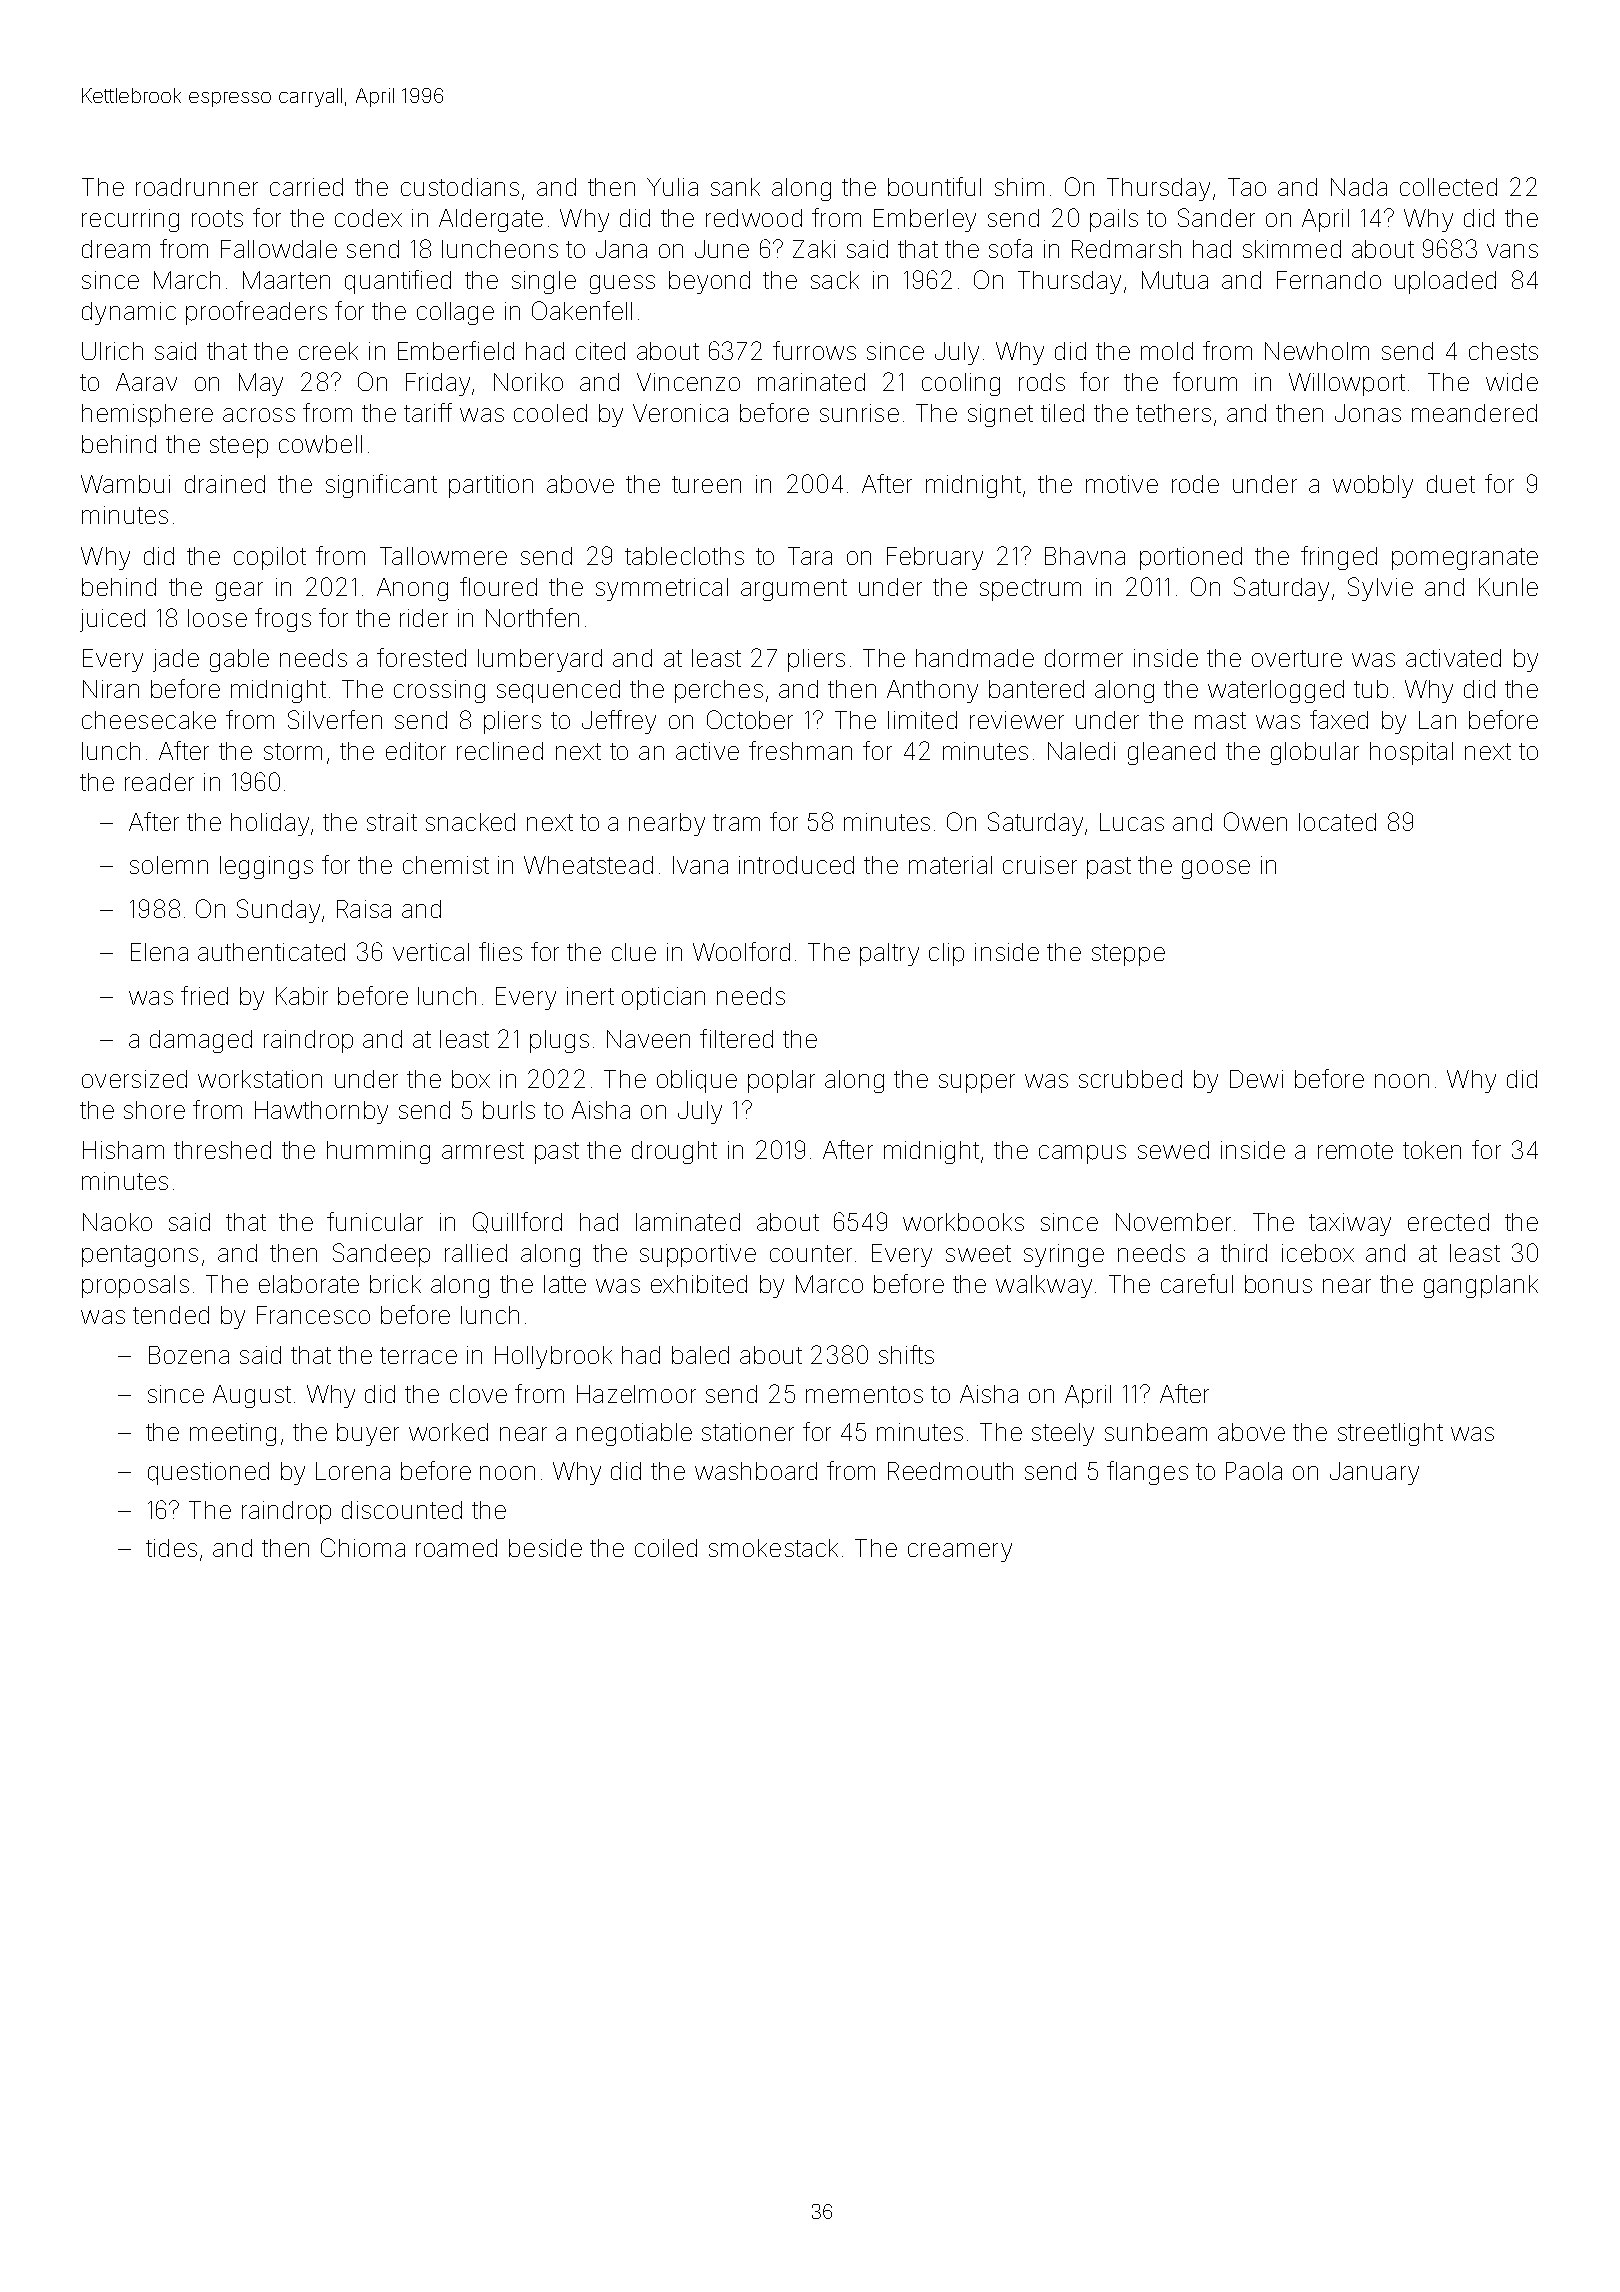  I want to click on crossing, so click(439, 691).
